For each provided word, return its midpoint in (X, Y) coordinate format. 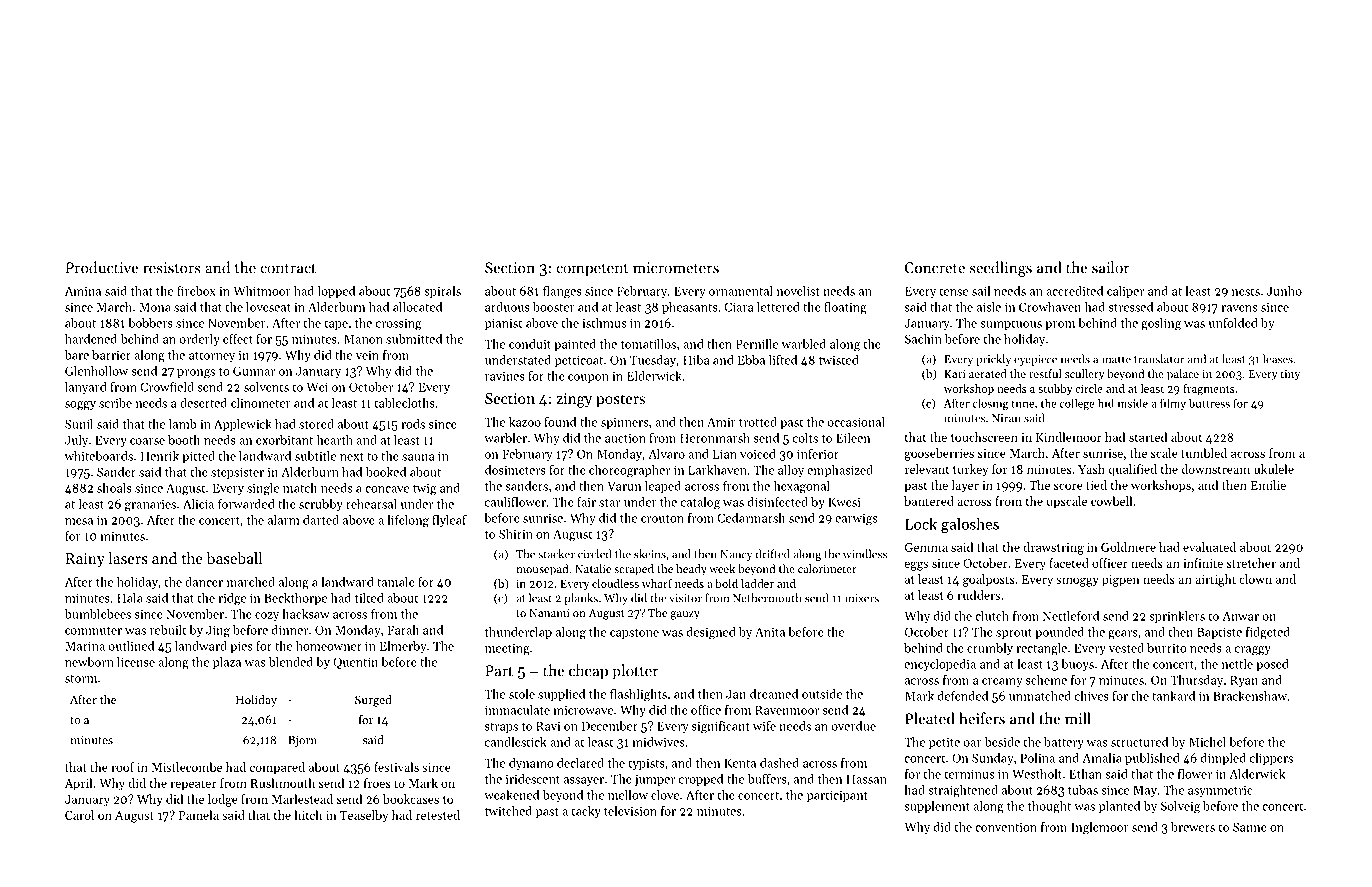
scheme (1046, 680)
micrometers (676, 268)
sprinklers (1177, 617)
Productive (102, 267)
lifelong (408, 521)
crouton (662, 519)
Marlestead (302, 799)
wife (764, 726)
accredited (1074, 291)
